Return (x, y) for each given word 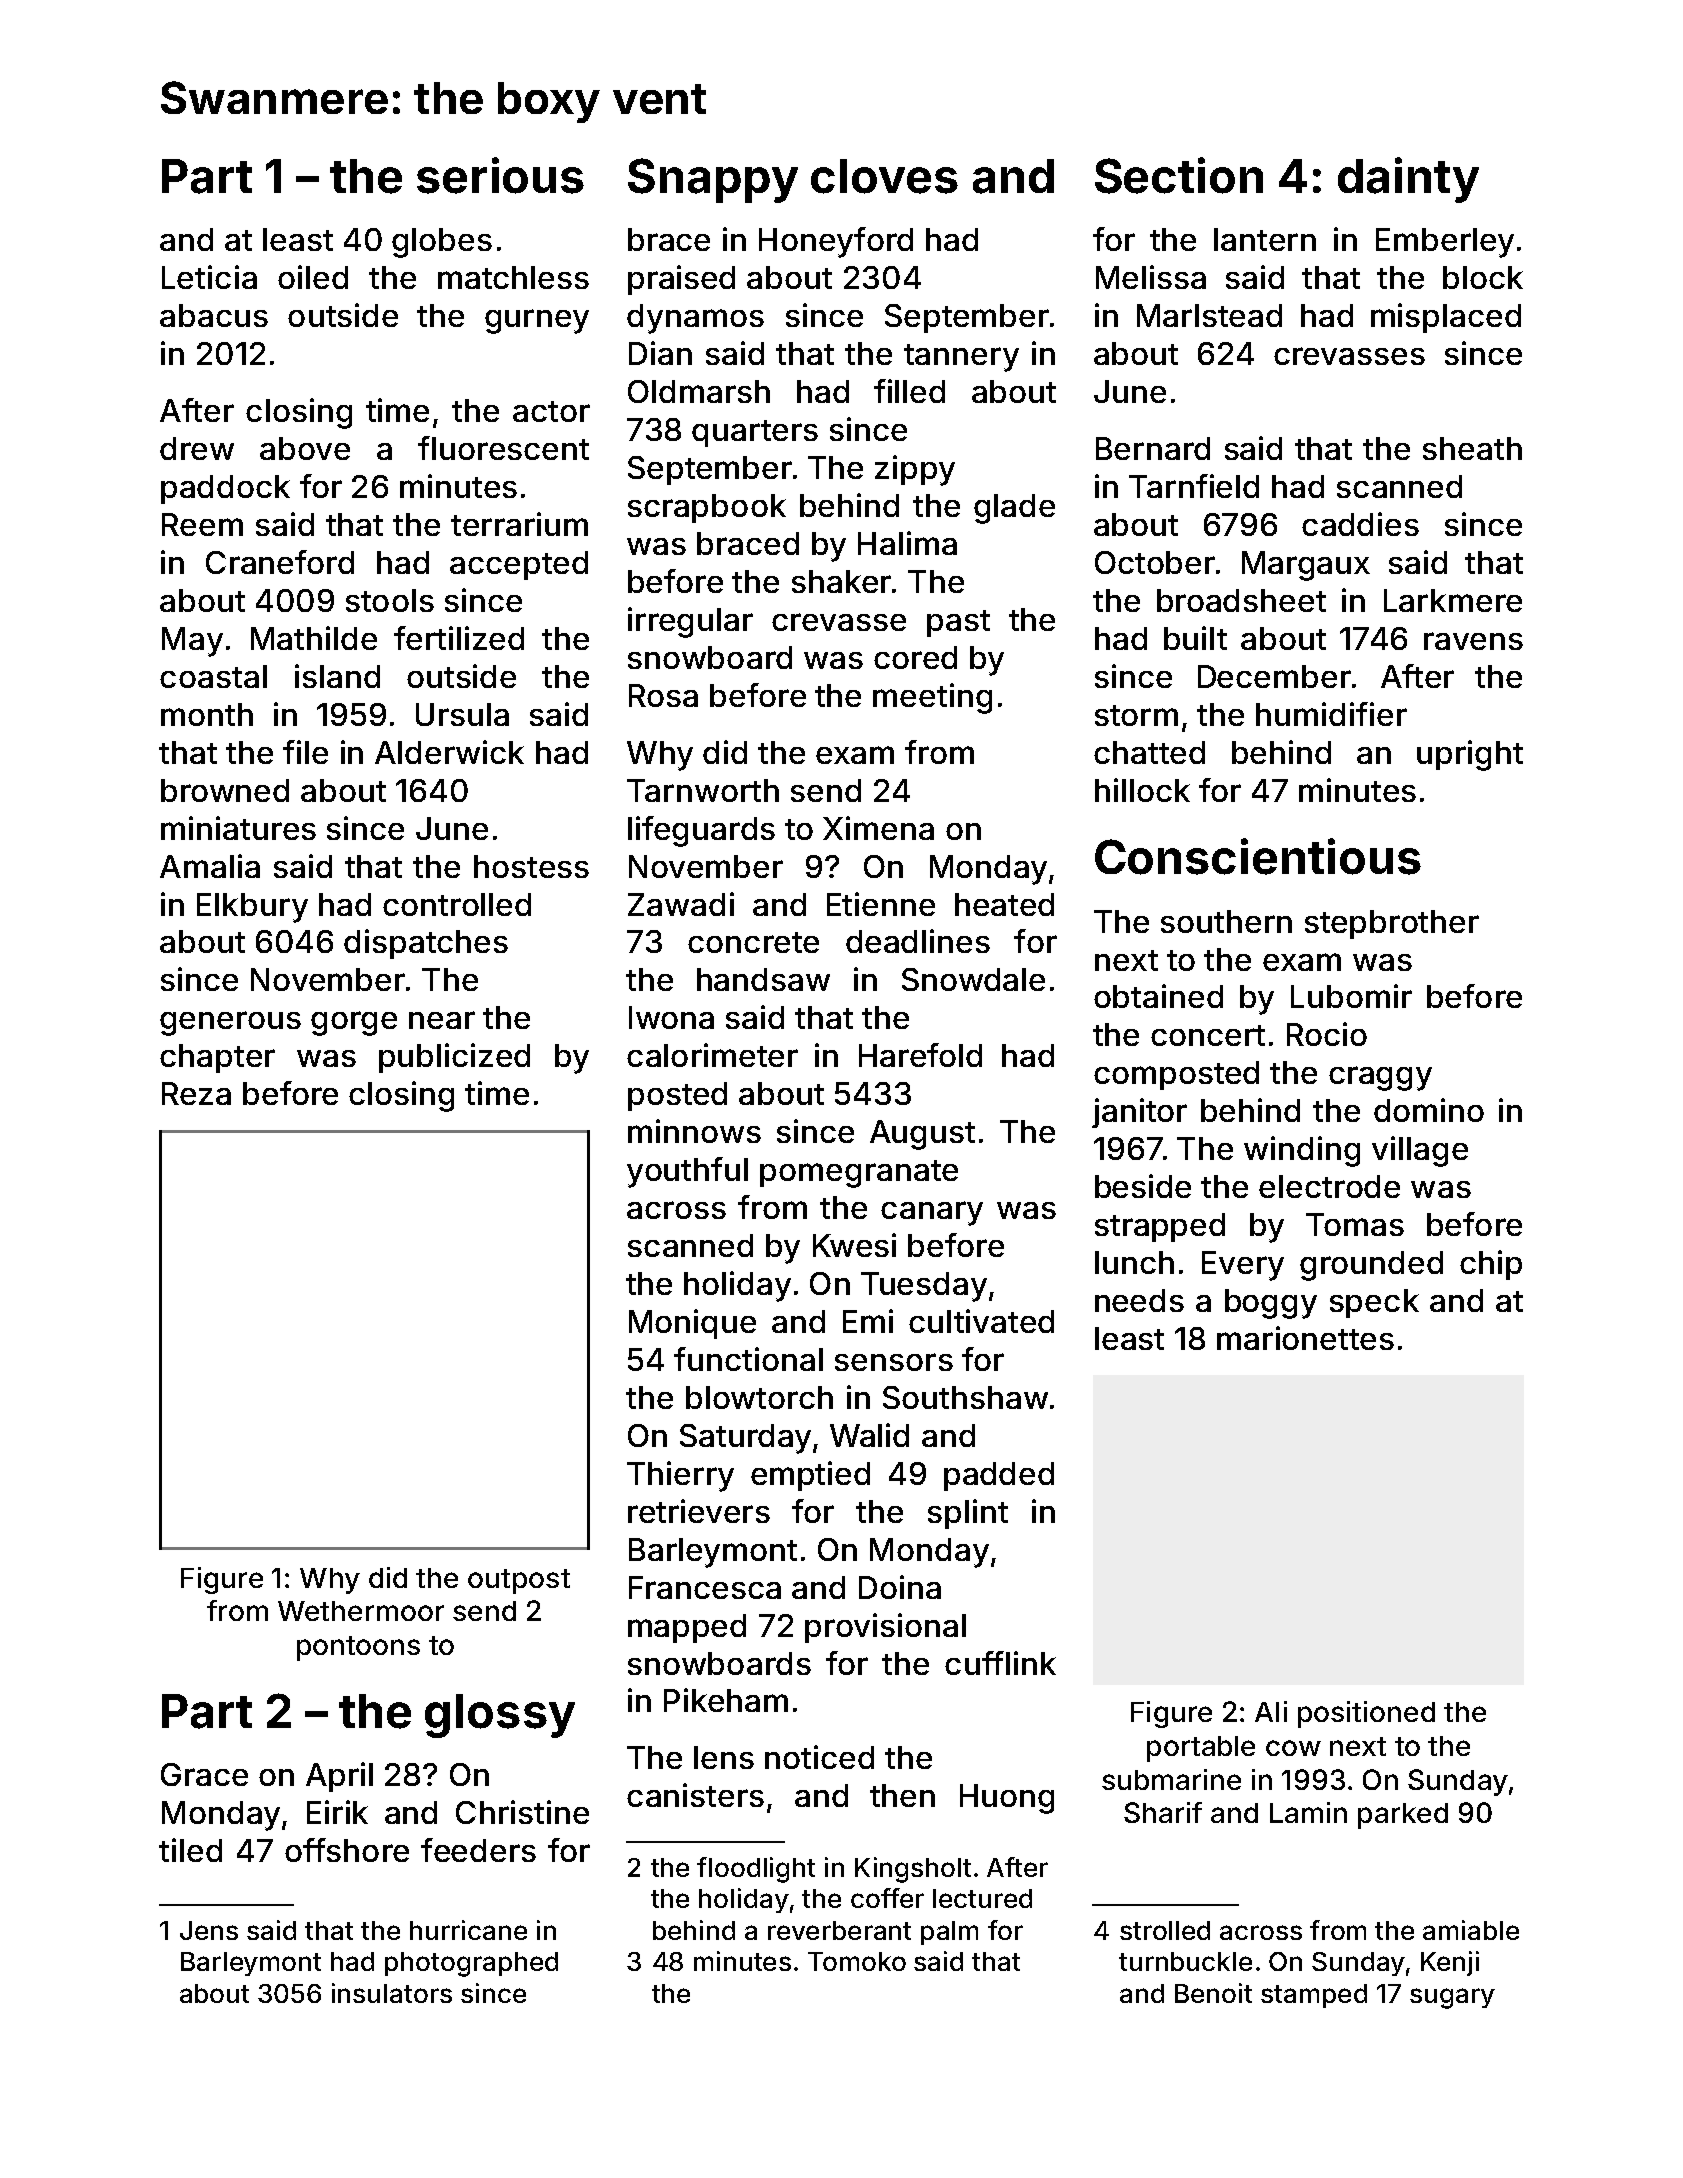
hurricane (468, 1930)
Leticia (209, 277)
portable (1201, 1749)
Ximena (878, 828)
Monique (692, 1324)
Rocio (1327, 1034)
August (922, 1135)
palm (949, 1933)
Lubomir (1351, 996)
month (207, 714)
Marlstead (1209, 315)
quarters (755, 433)
